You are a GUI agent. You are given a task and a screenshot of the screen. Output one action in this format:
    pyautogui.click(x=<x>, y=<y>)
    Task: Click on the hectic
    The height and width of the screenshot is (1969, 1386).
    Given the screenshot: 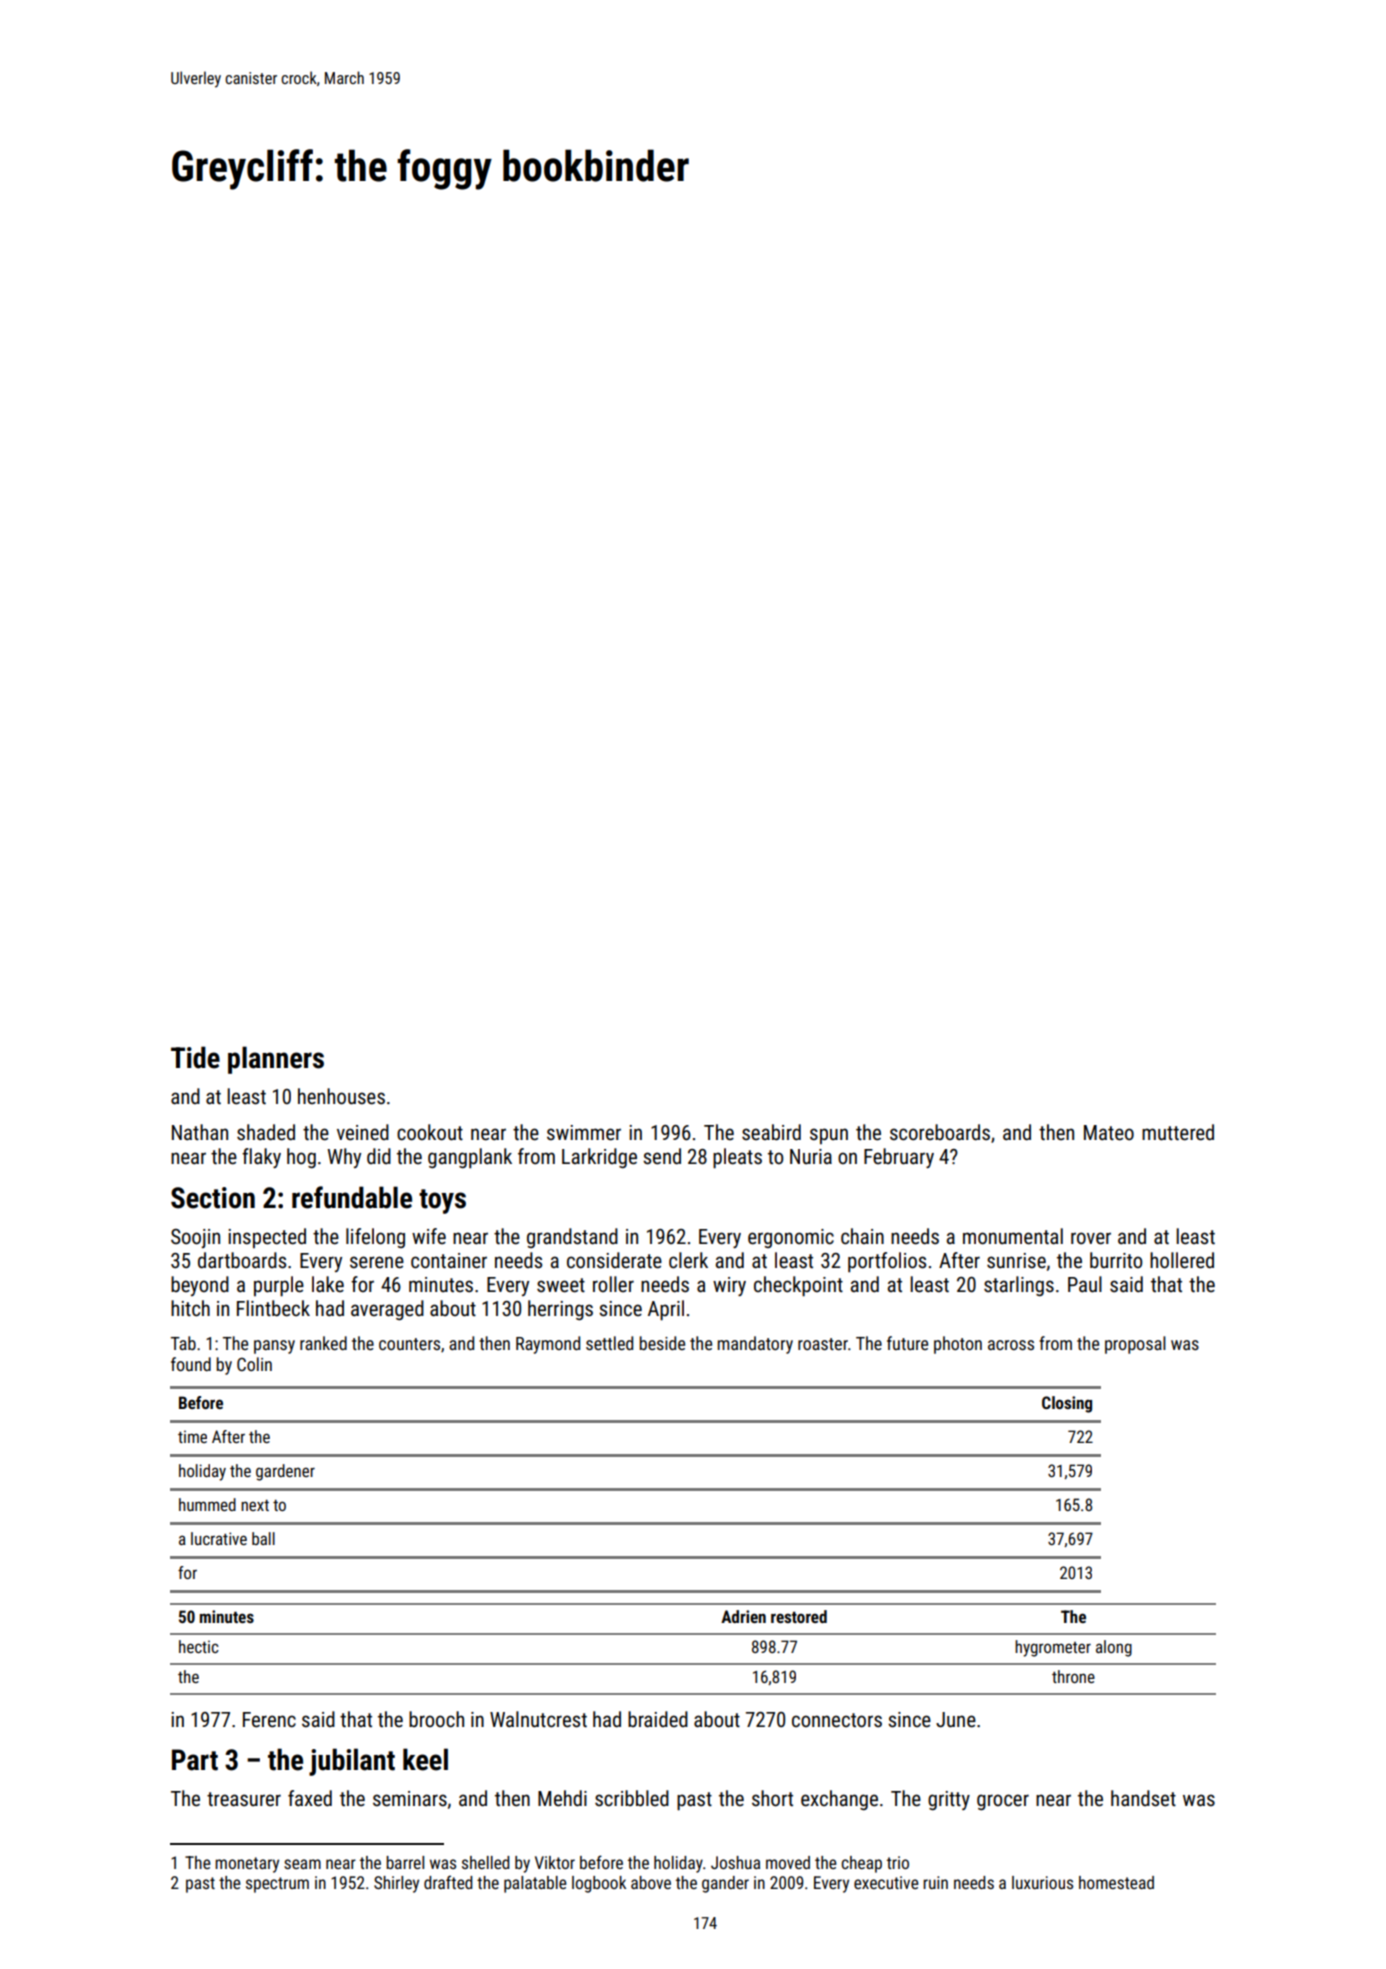 What is the action you would take?
    pyautogui.click(x=199, y=1646)
